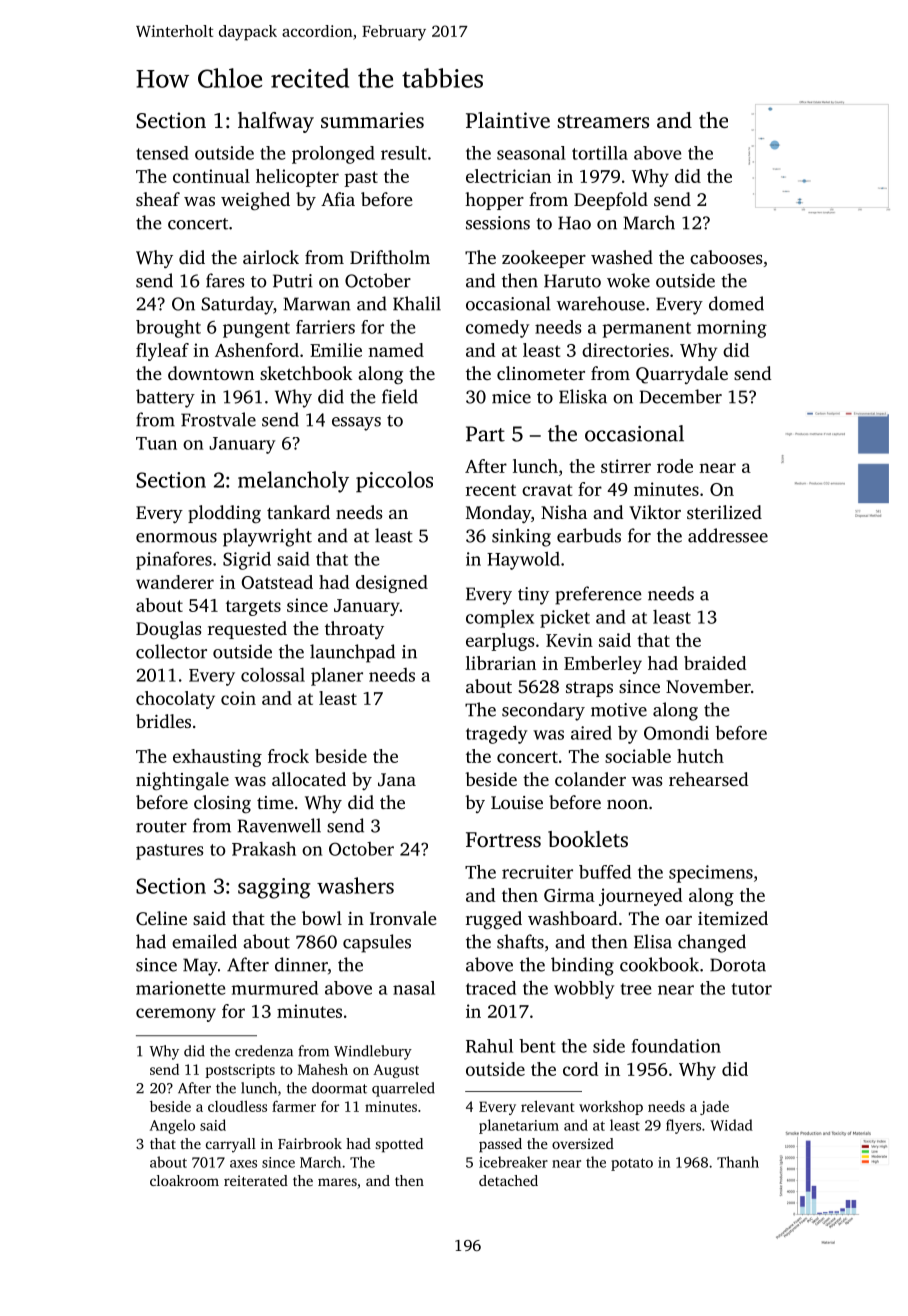 This image has height=1316, width=908. What do you see at coordinates (676, 1046) in the image?
I see `foundation` at bounding box center [676, 1046].
